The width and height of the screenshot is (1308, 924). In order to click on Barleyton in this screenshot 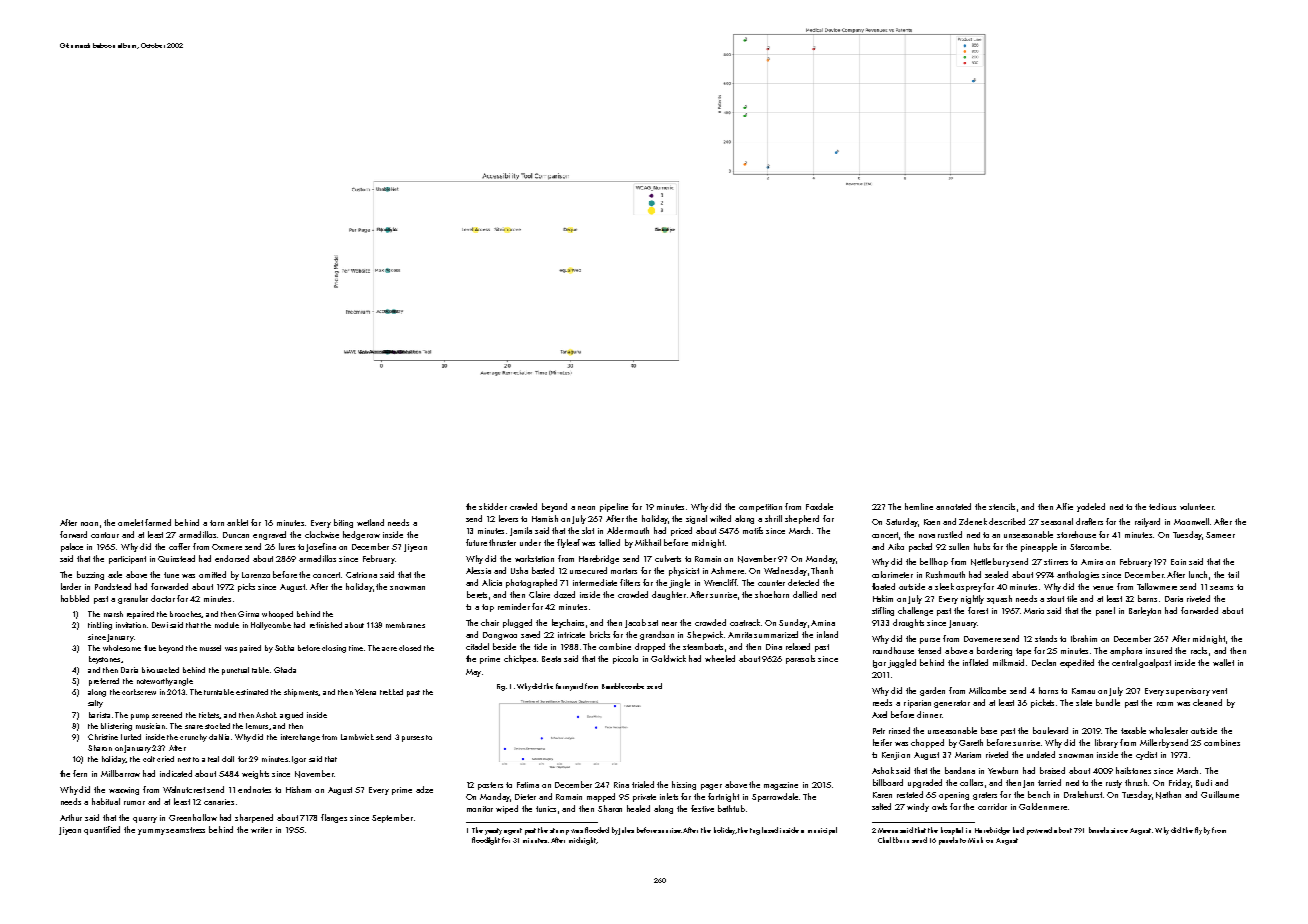, I will do `click(1145, 611)`.
